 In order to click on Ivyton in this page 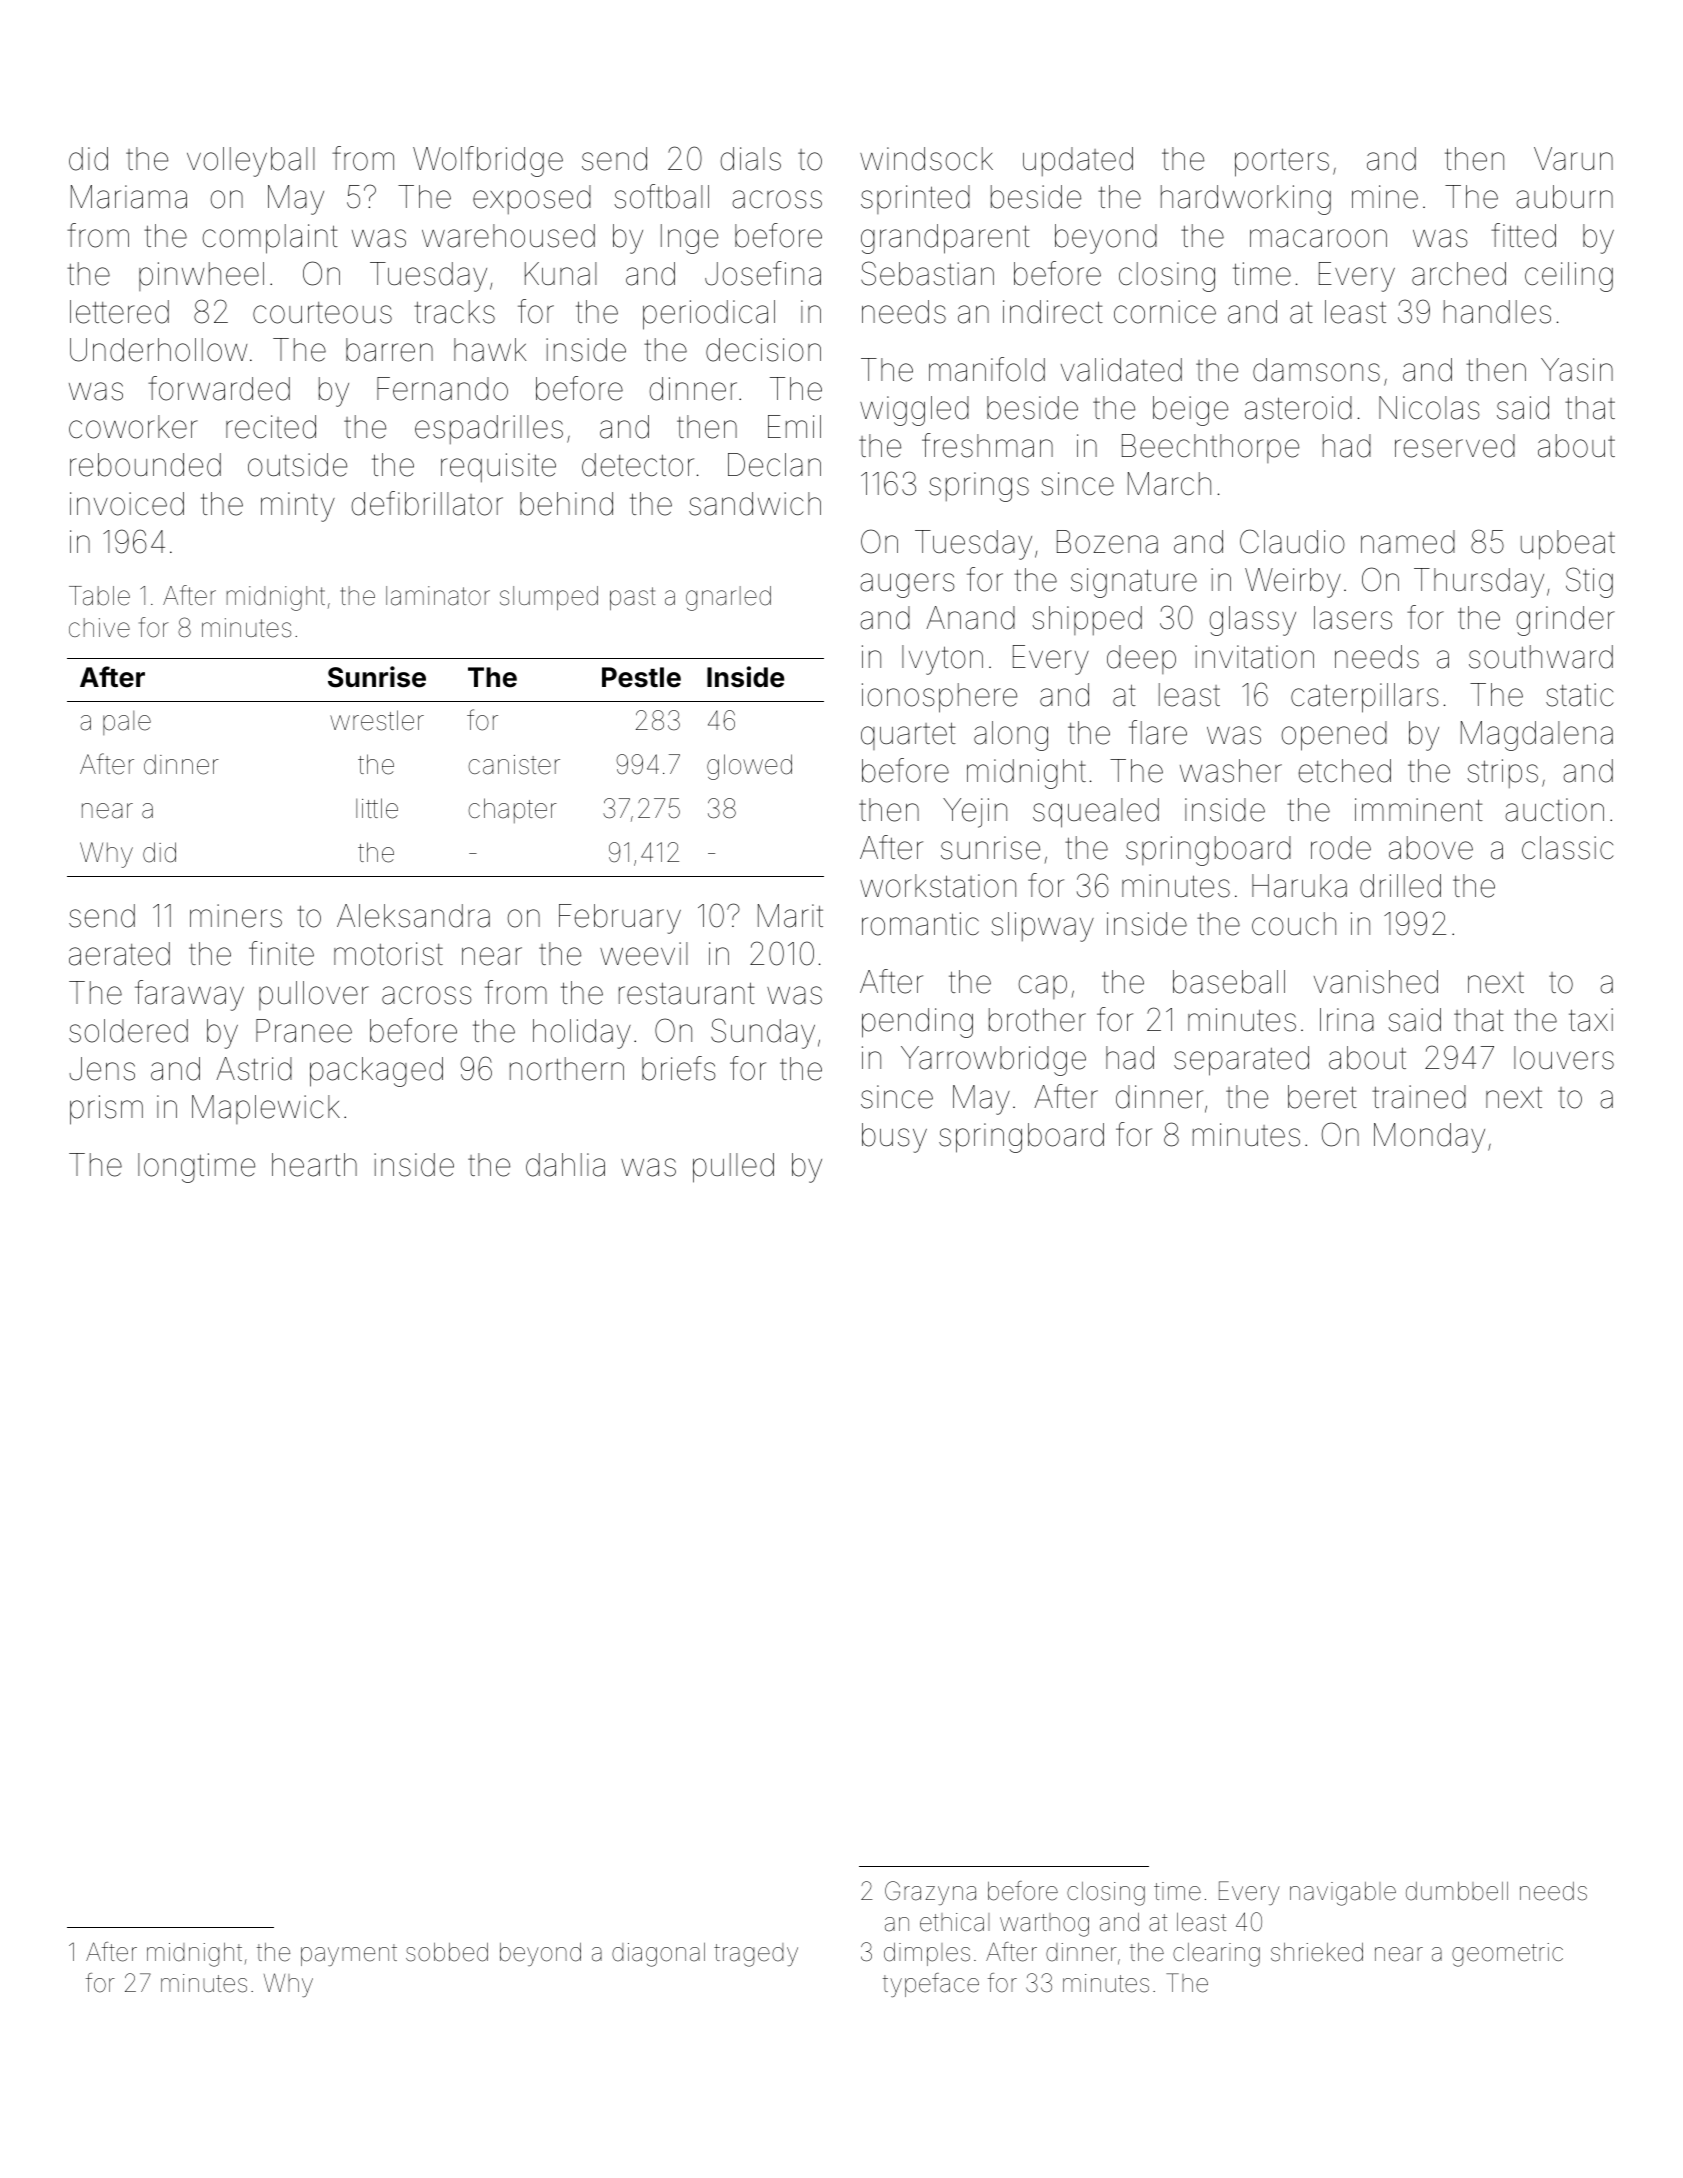, I will do `click(942, 660)`.
